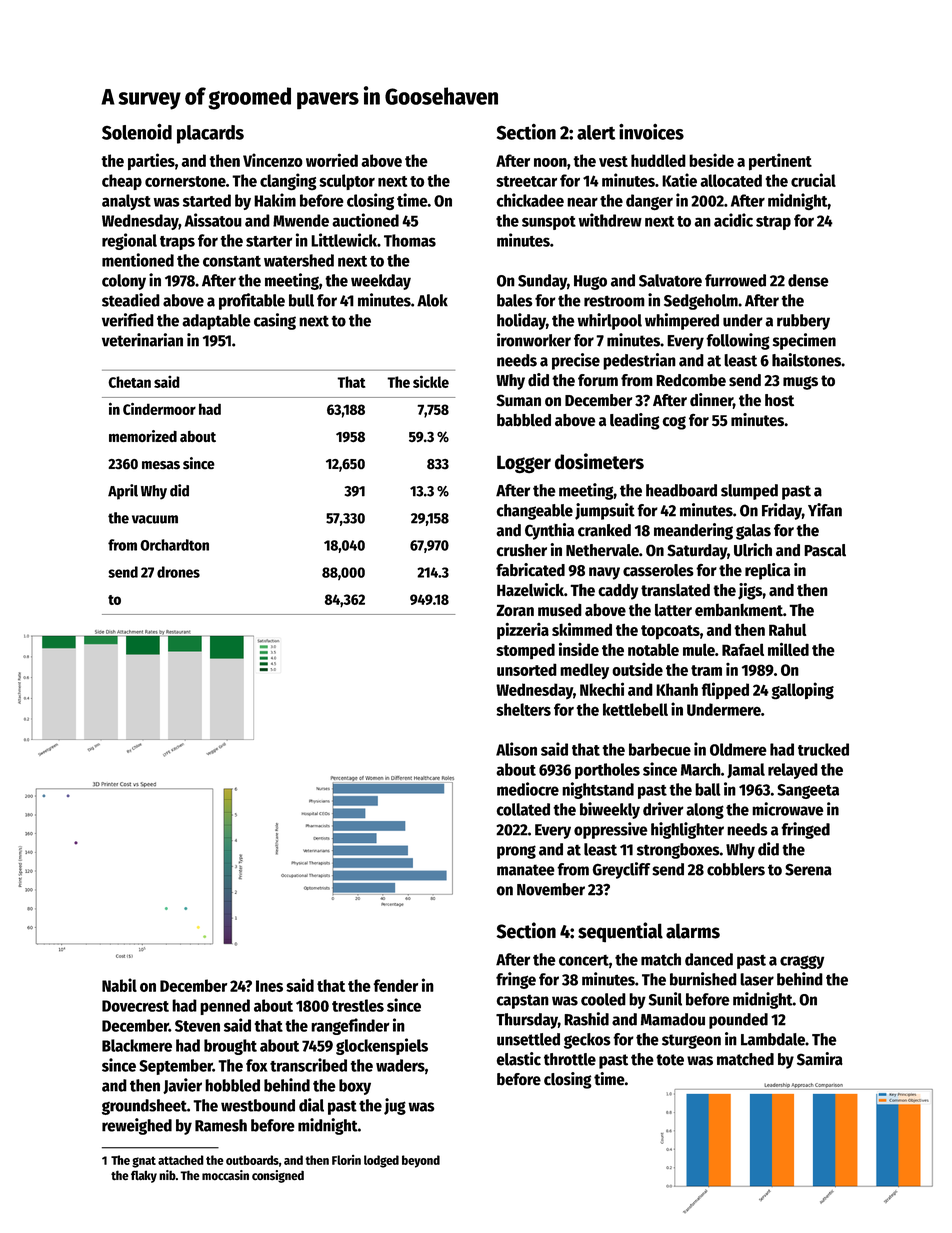  Describe the element at coordinates (605, 511) in the image. I see `jumpsuit` at that location.
